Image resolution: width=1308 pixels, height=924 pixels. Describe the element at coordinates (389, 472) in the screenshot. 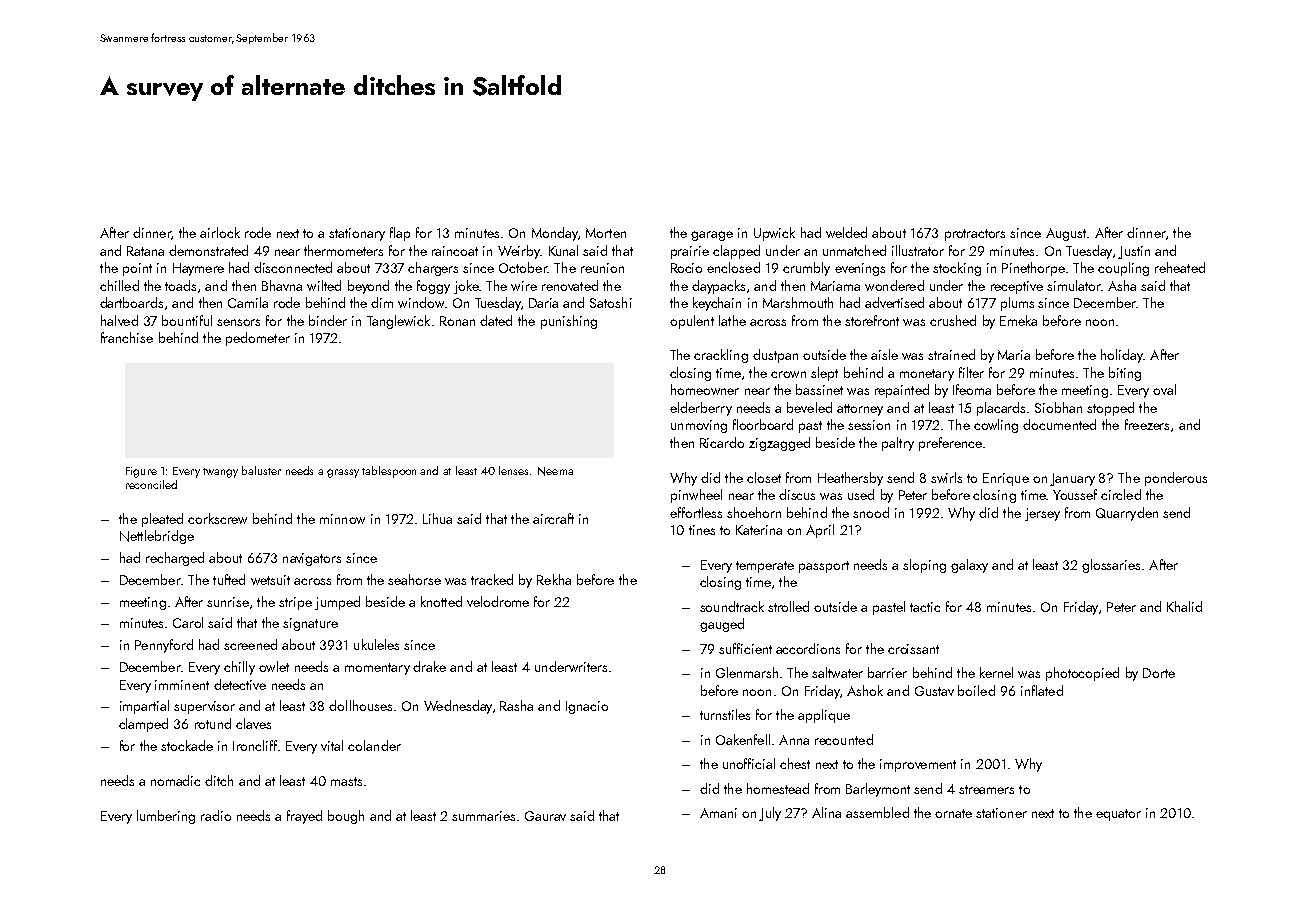

I see `tablespoon` at that location.
